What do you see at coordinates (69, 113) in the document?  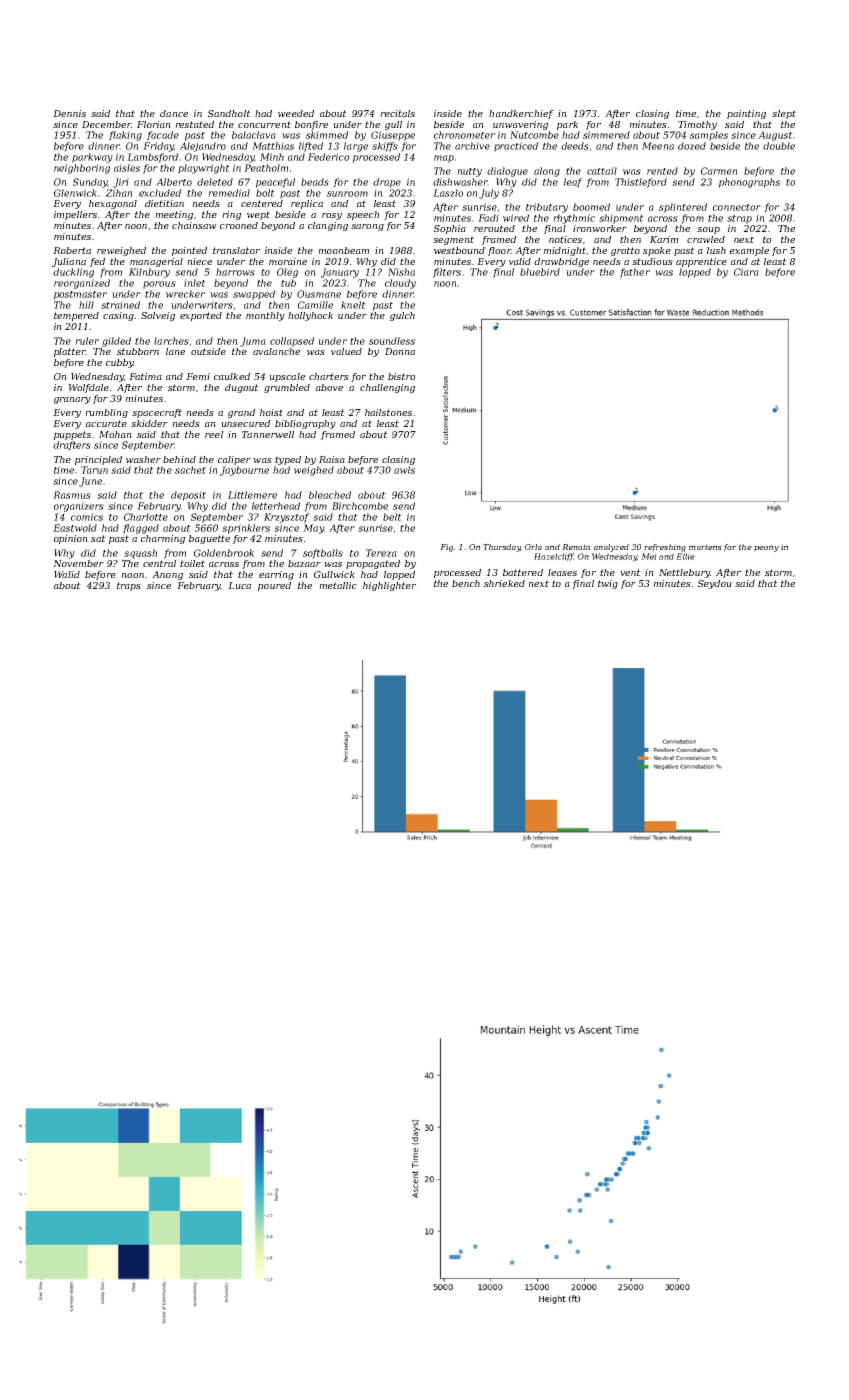 I see `Dennis` at bounding box center [69, 113].
